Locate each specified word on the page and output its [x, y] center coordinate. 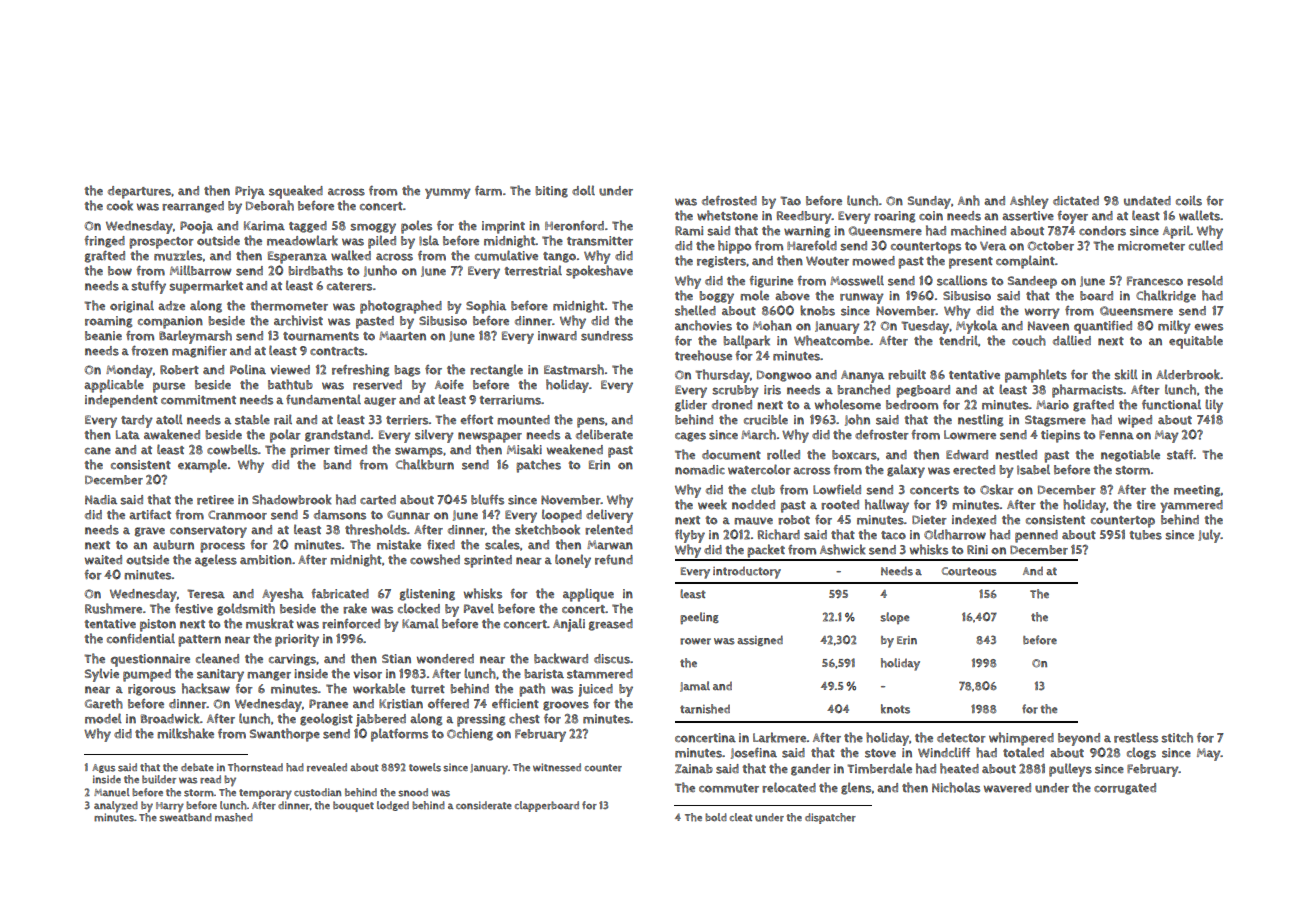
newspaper [490, 437]
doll [583, 190]
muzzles [178, 255]
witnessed [557, 767]
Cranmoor [237, 515]
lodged [393, 806]
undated [1147, 201]
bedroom [912, 405]
